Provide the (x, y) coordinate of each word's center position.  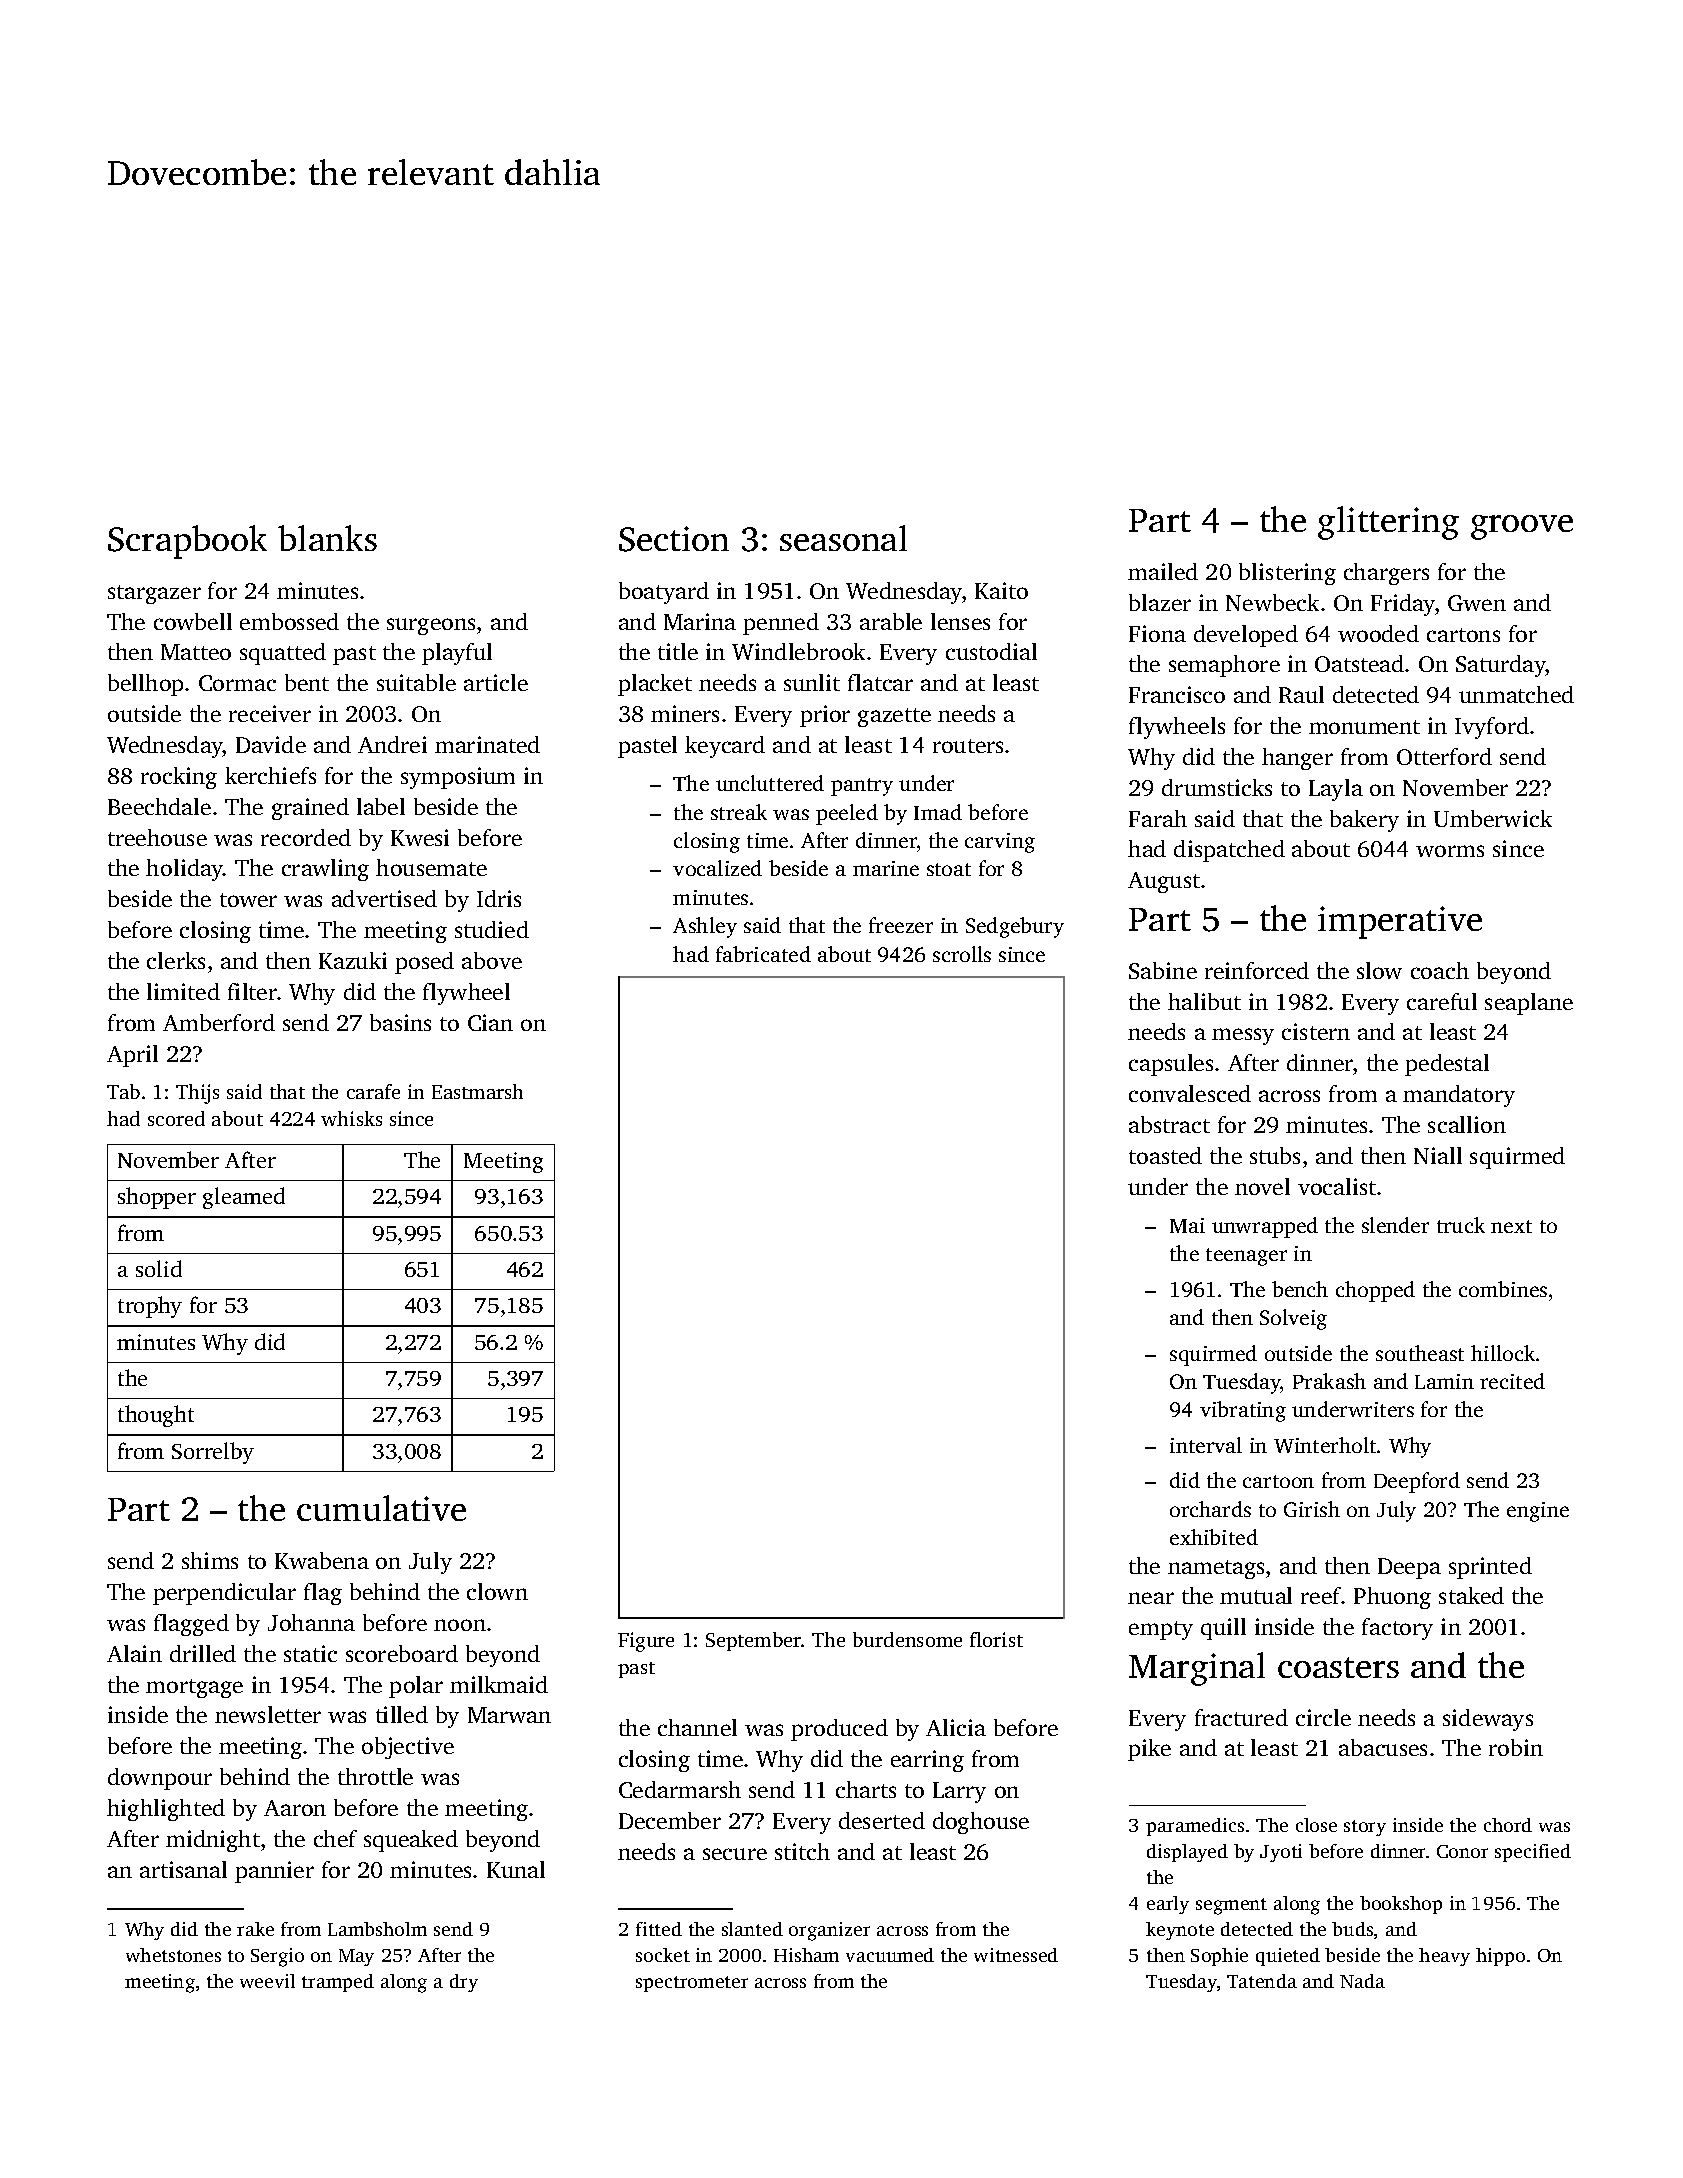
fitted (659, 1929)
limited (183, 991)
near (1151, 1598)
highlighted (166, 1810)
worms (1450, 851)
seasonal (843, 538)
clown (497, 1591)
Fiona (1157, 633)
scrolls (962, 954)
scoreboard (402, 1653)
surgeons (431, 626)
